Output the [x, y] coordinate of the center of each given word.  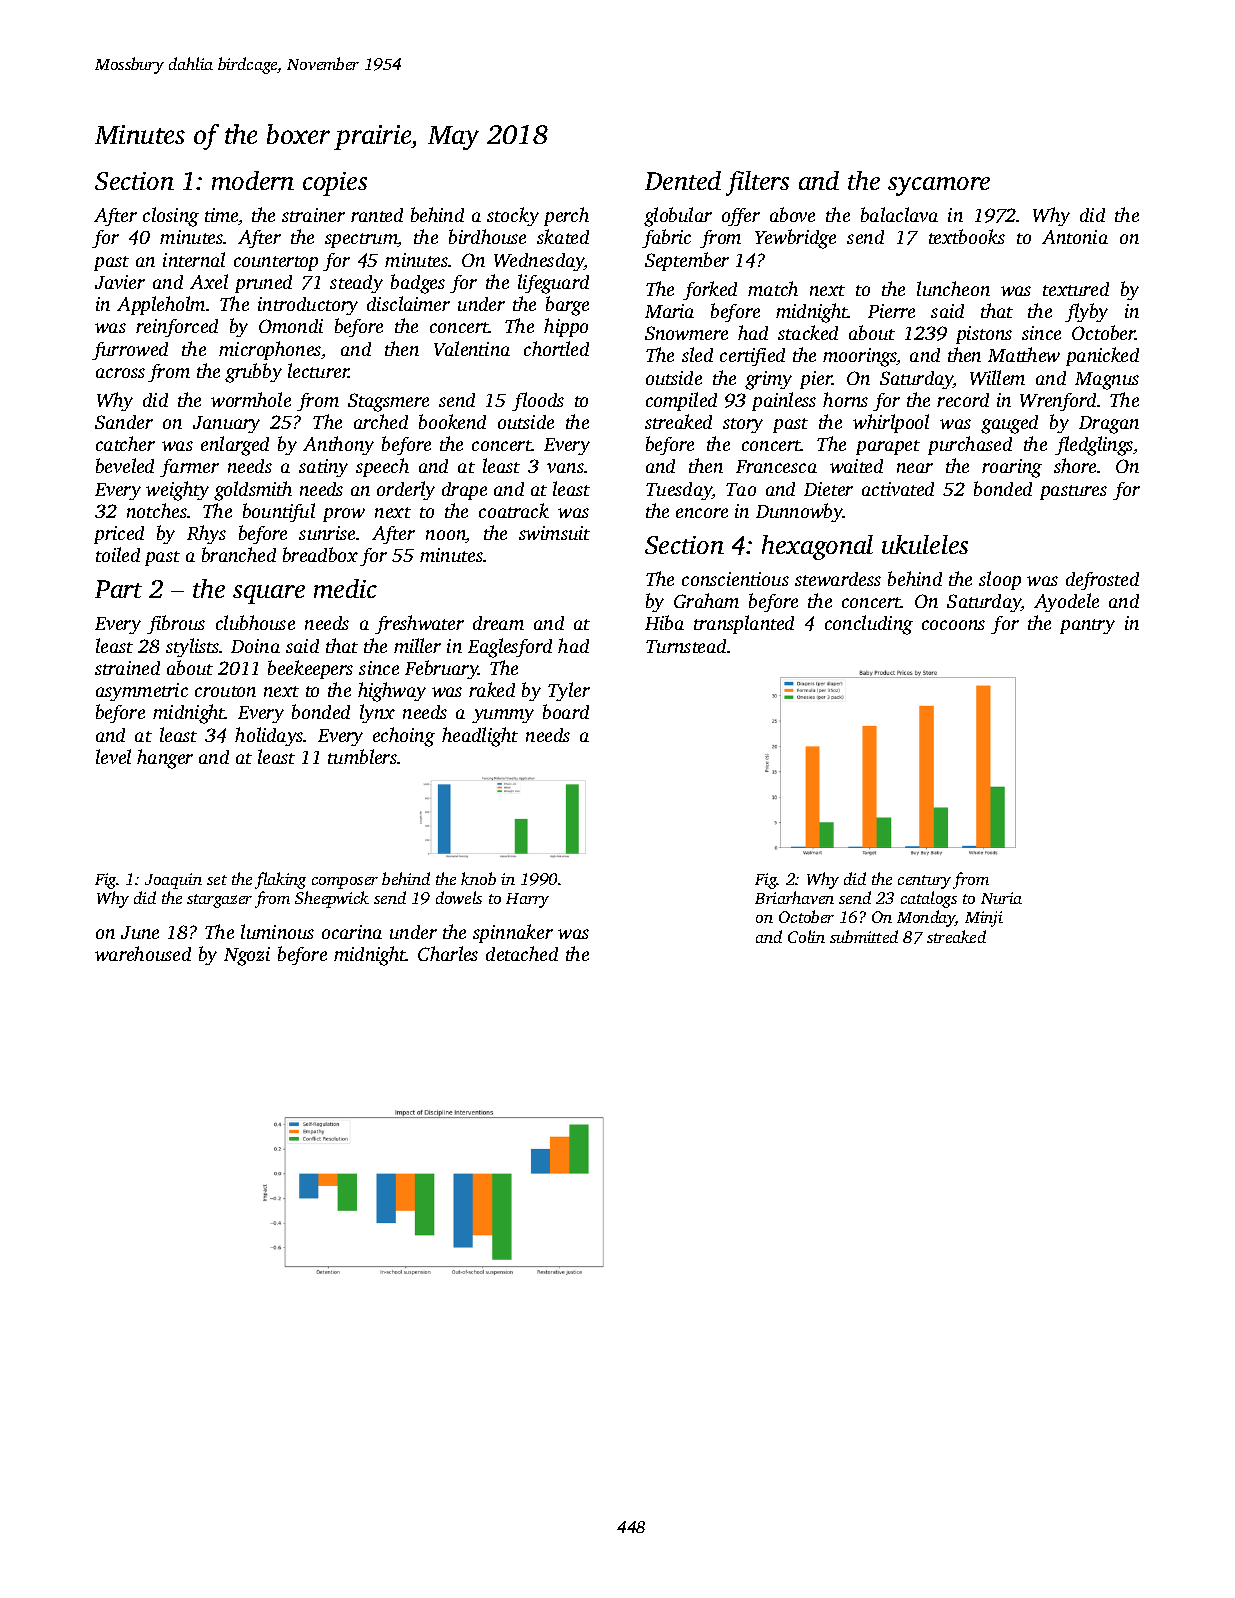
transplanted [744, 624]
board [566, 711]
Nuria [1001, 898]
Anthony [338, 445]
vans [565, 468]
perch [566, 216]
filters [757, 183]
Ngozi [247, 956]
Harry [527, 900]
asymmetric [142, 692]
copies [335, 184]
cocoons [953, 625]
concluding [869, 625]
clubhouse [255, 622]
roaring [1012, 468]
